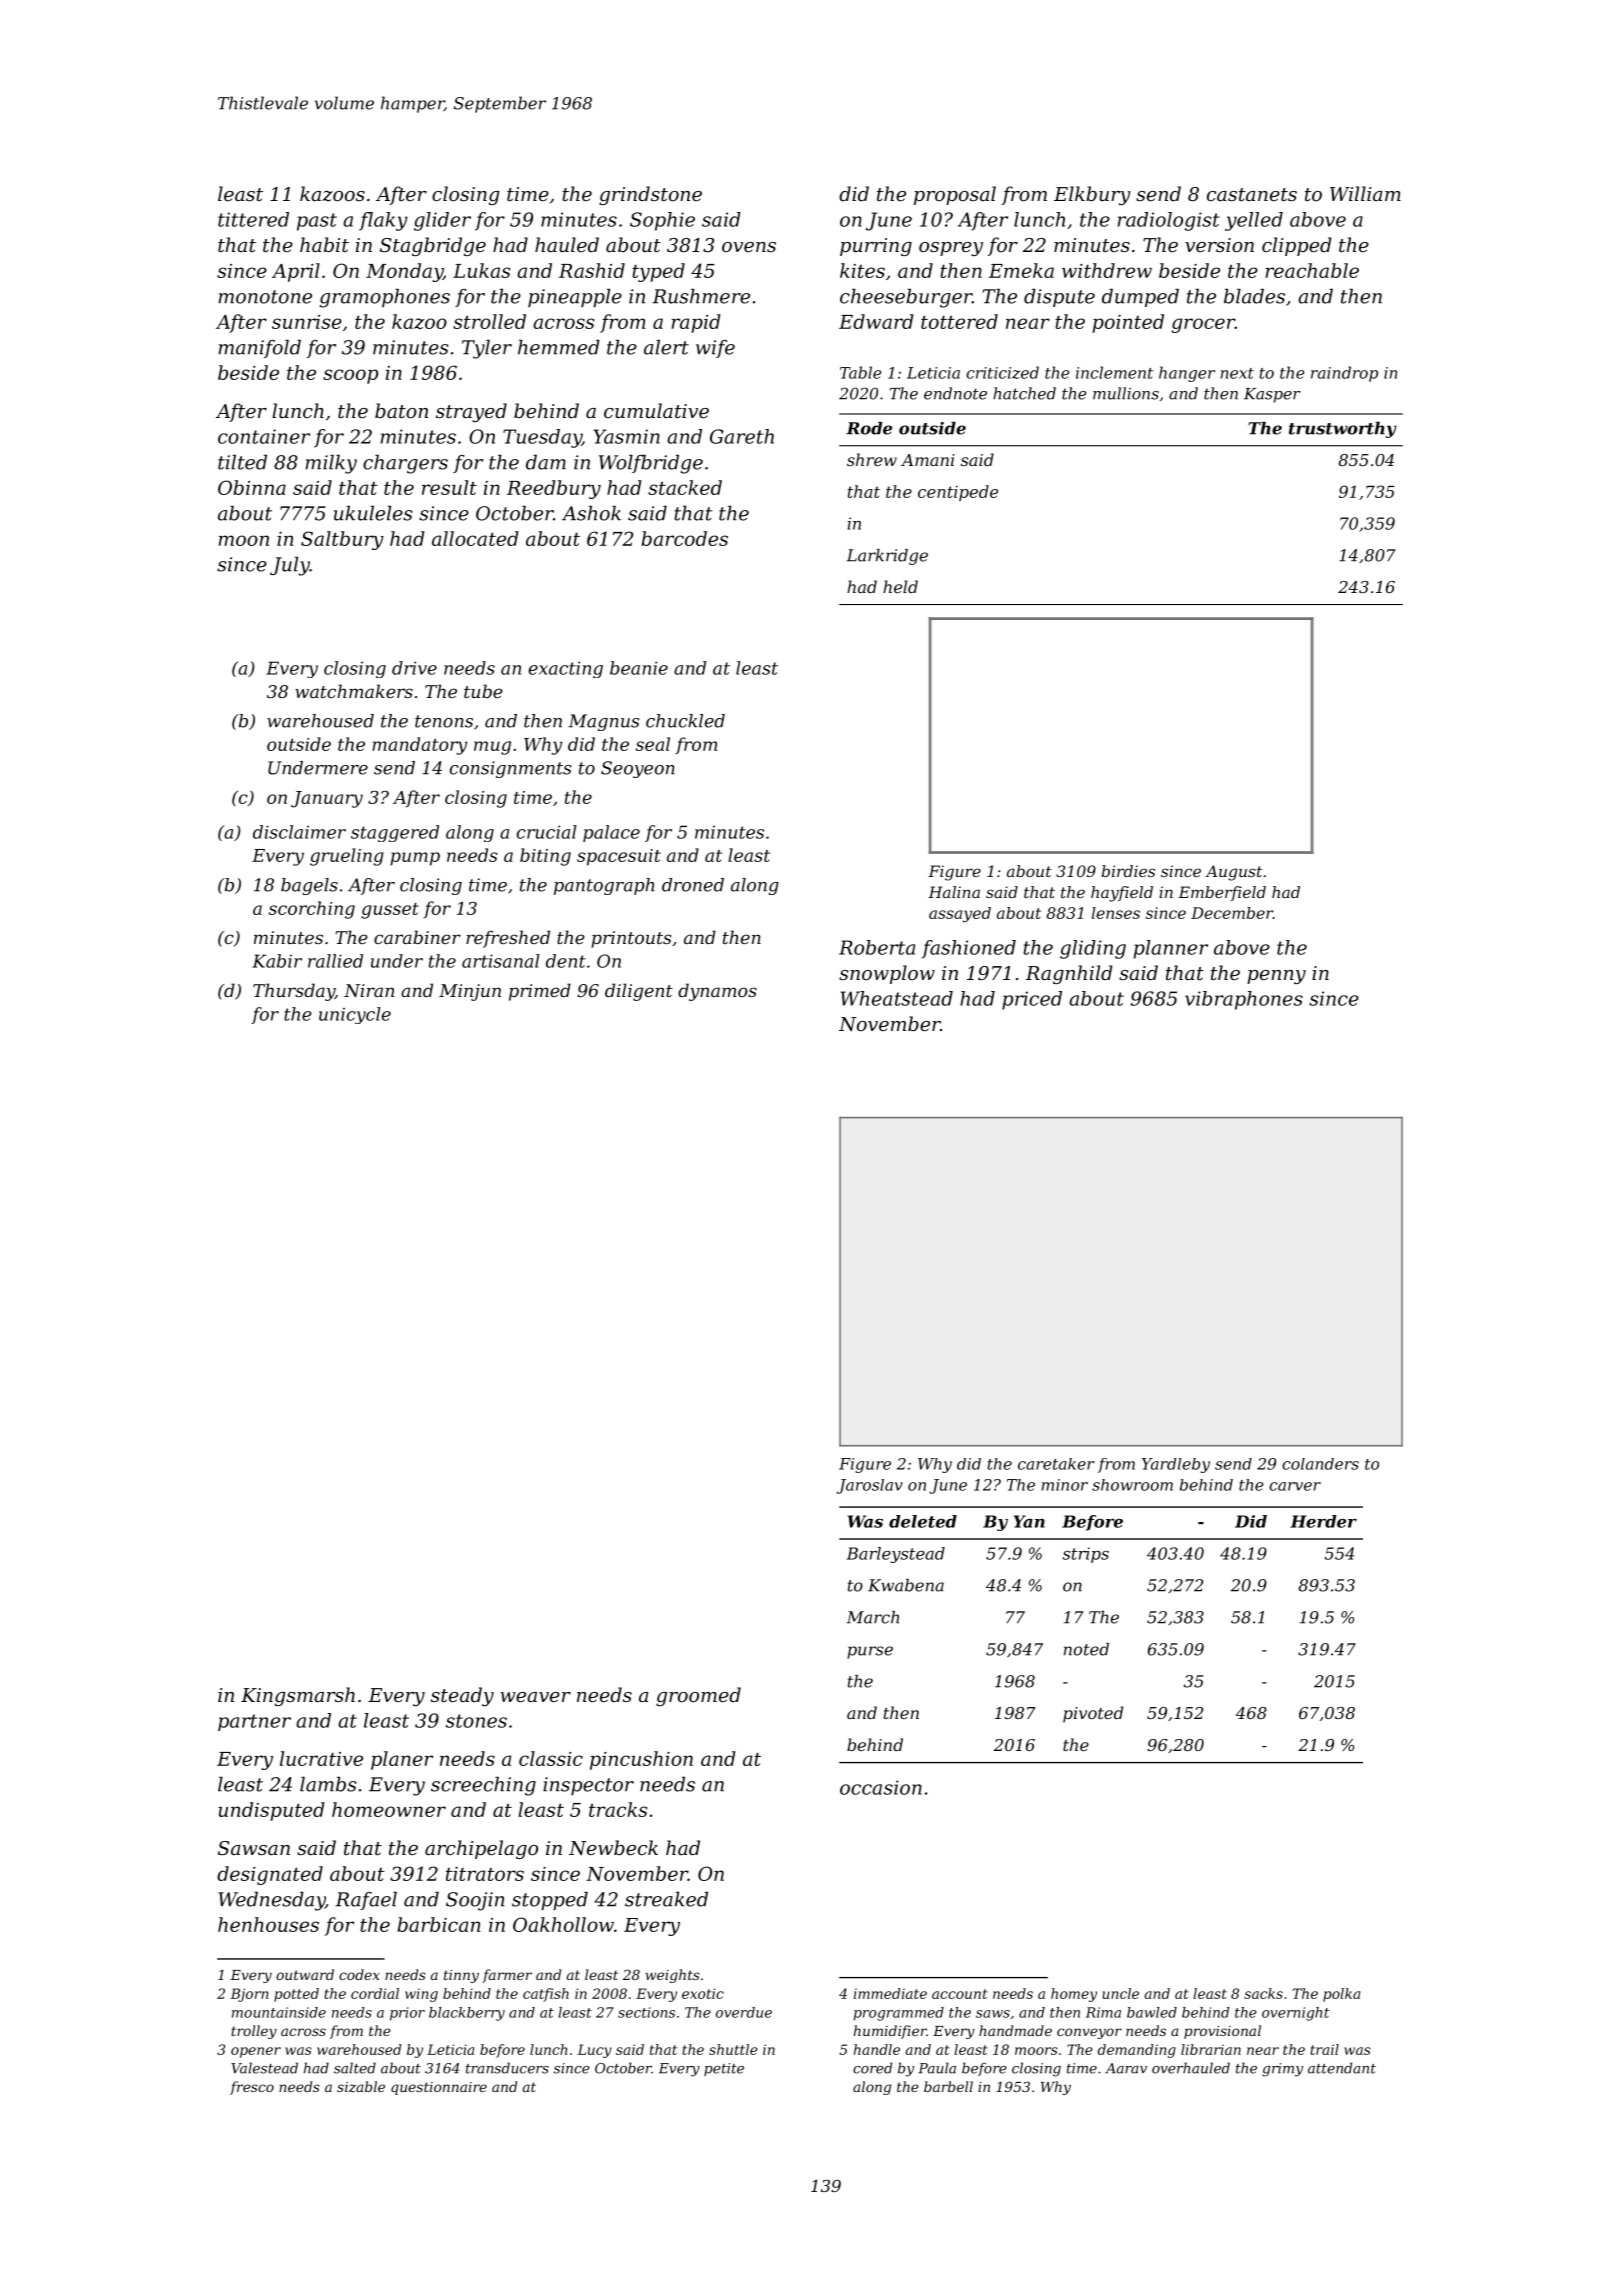 The width and height of the screenshot is (1620, 2292). Describe the element at coordinates (417, 937) in the screenshot. I see `carabiner` at that location.
